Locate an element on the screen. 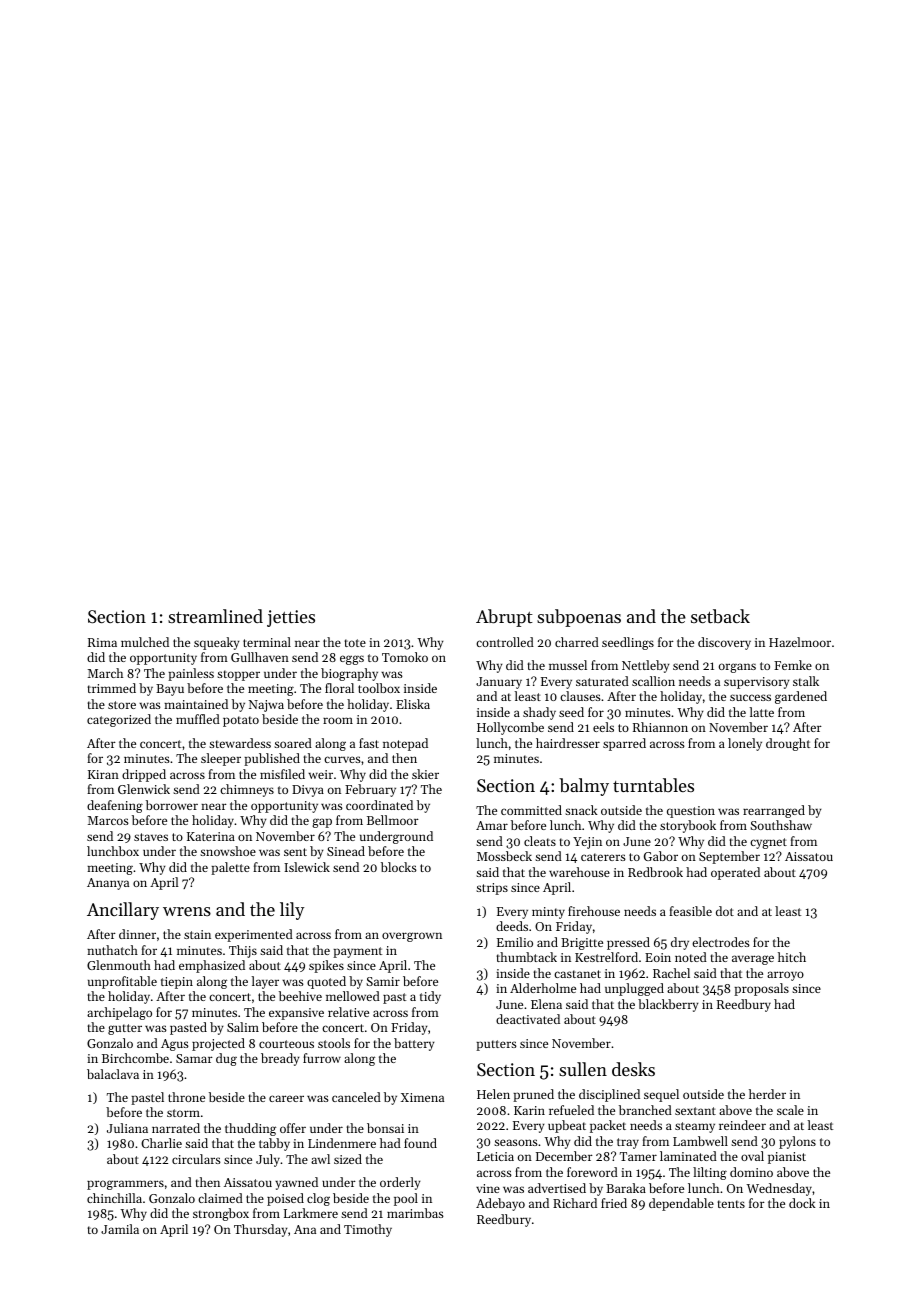 Image resolution: width=924 pixels, height=1308 pixels. streamlined is located at coordinates (215, 616).
